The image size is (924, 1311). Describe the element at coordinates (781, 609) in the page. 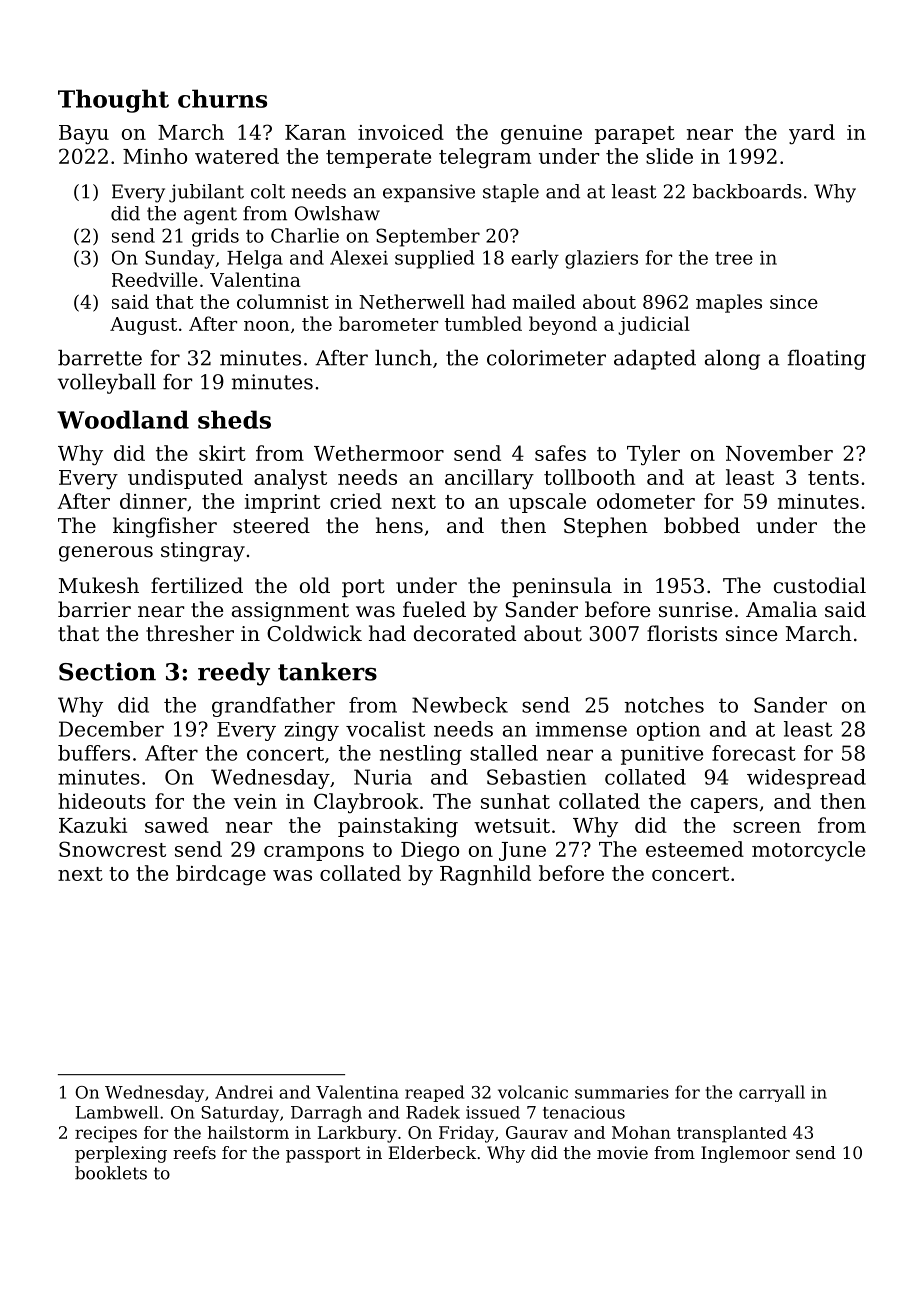

I see `Amalia` at that location.
